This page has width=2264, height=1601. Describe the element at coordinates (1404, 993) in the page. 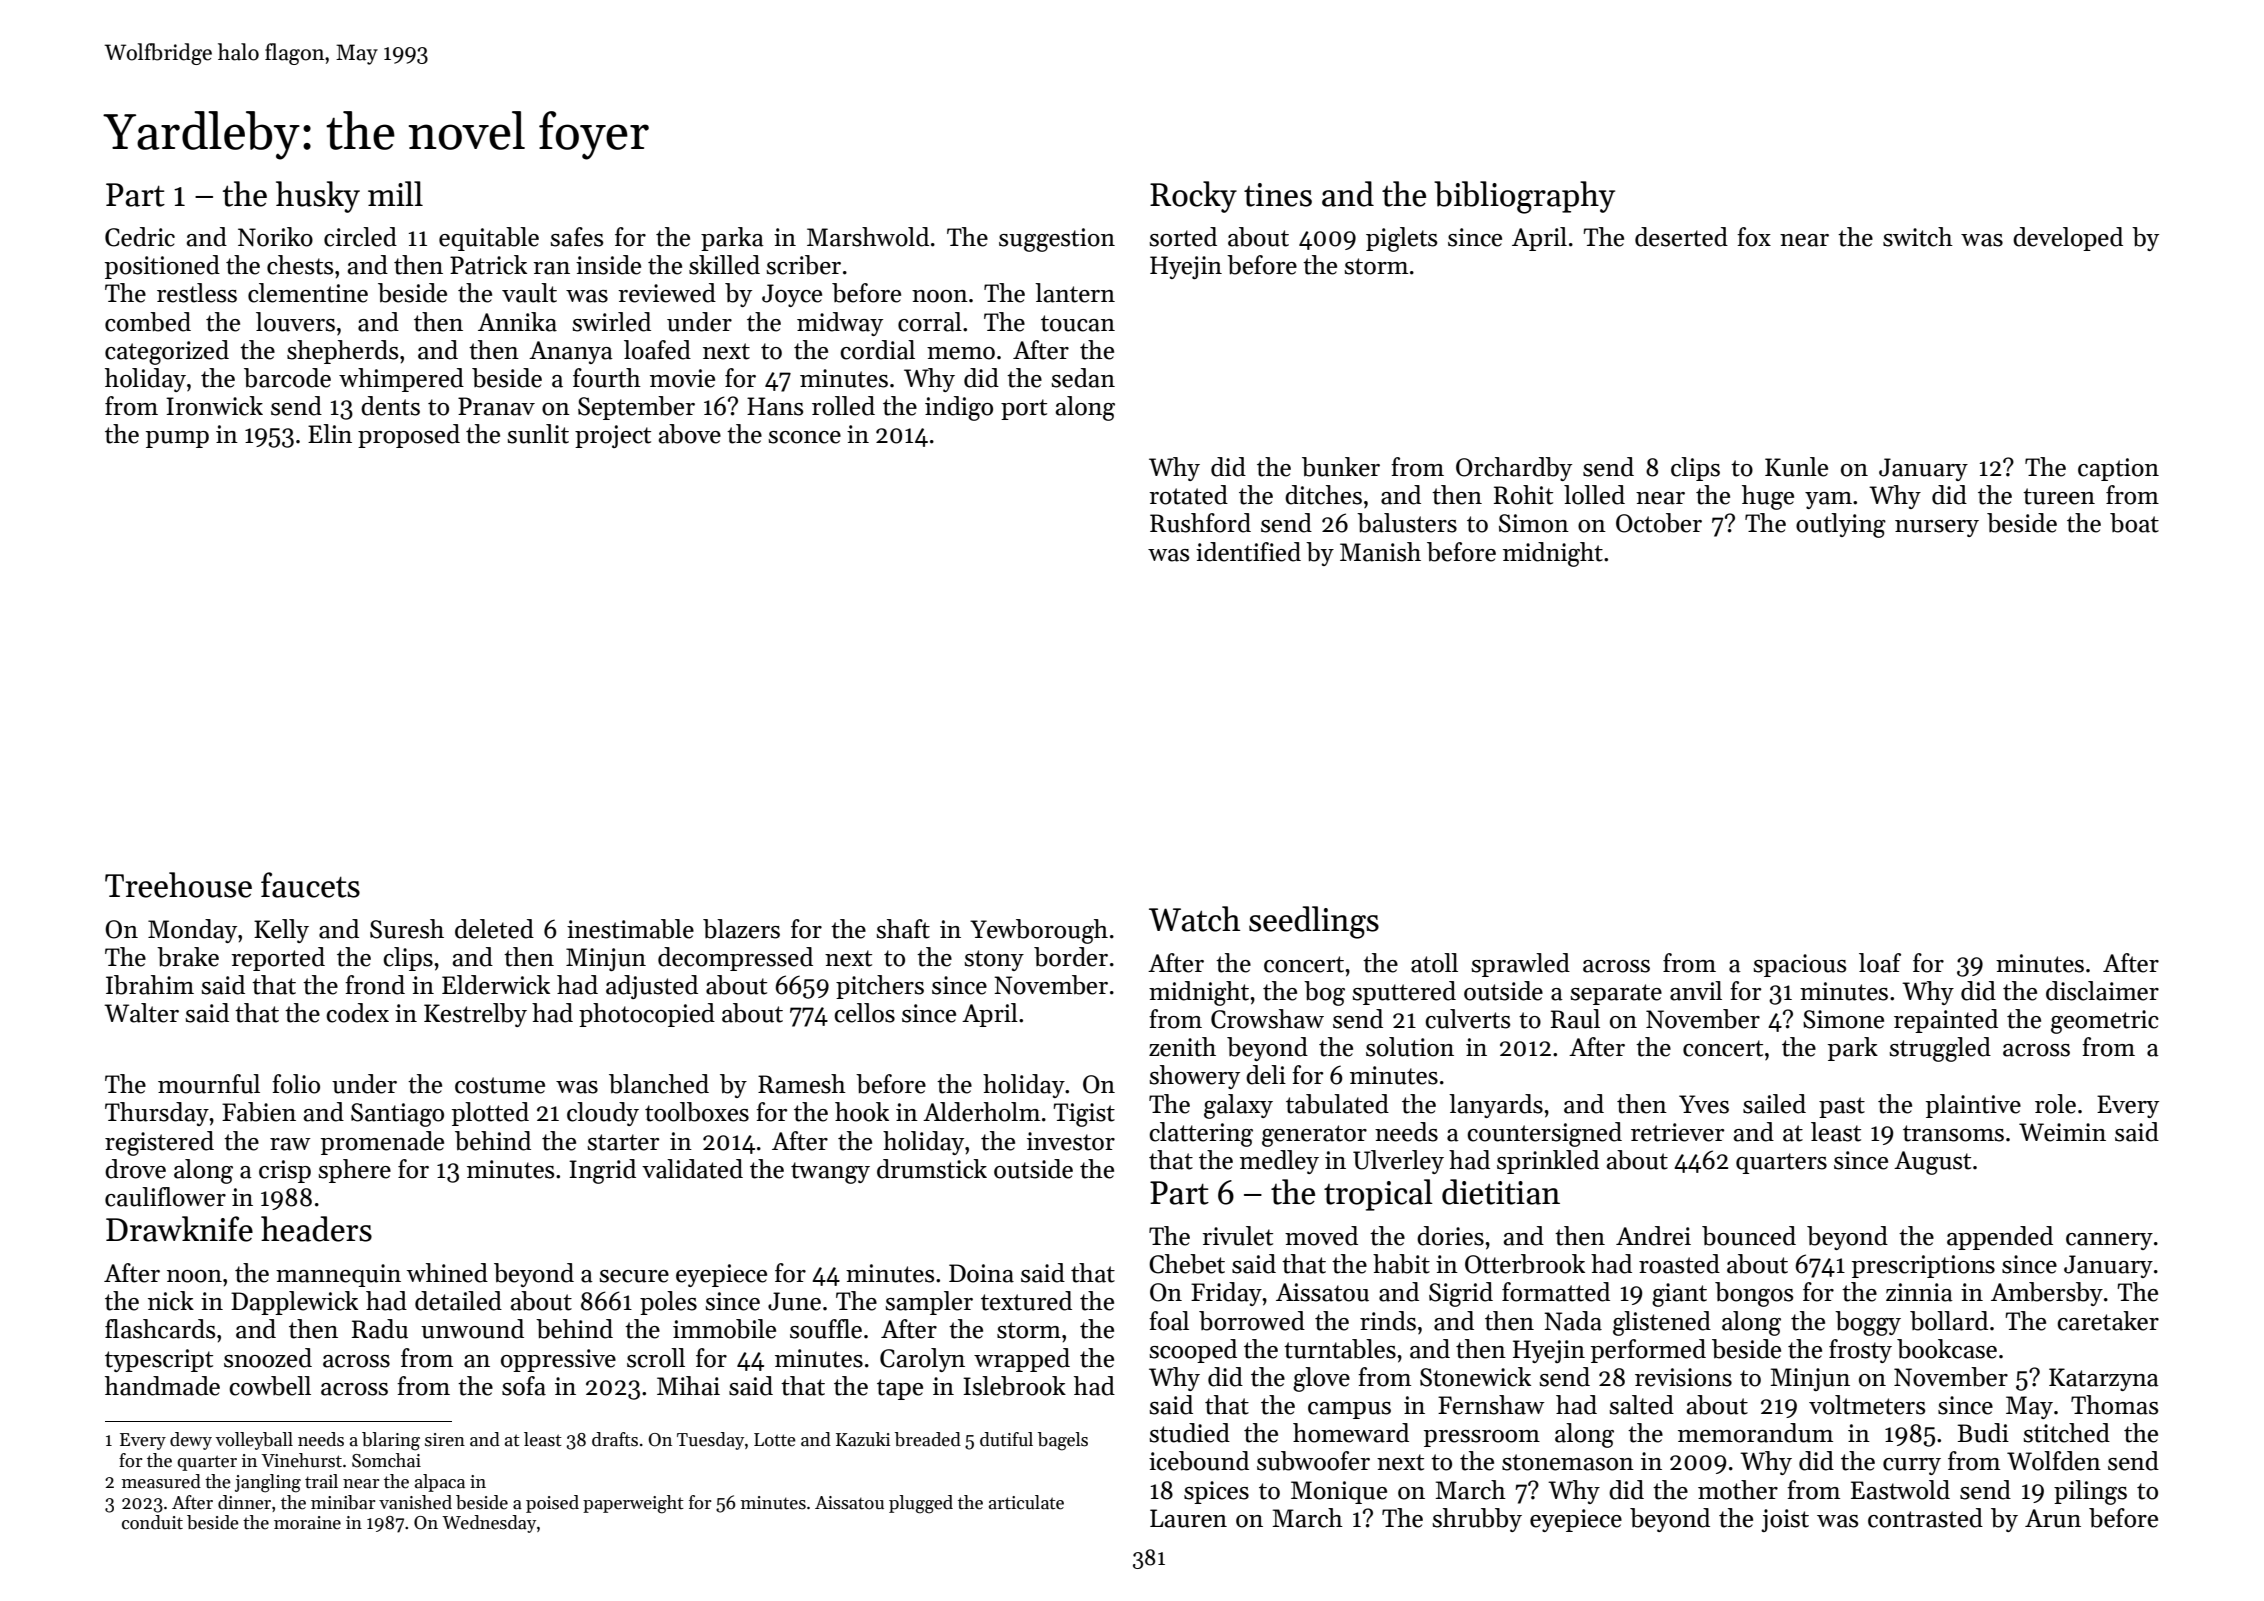

I see `sputtered` at that location.
